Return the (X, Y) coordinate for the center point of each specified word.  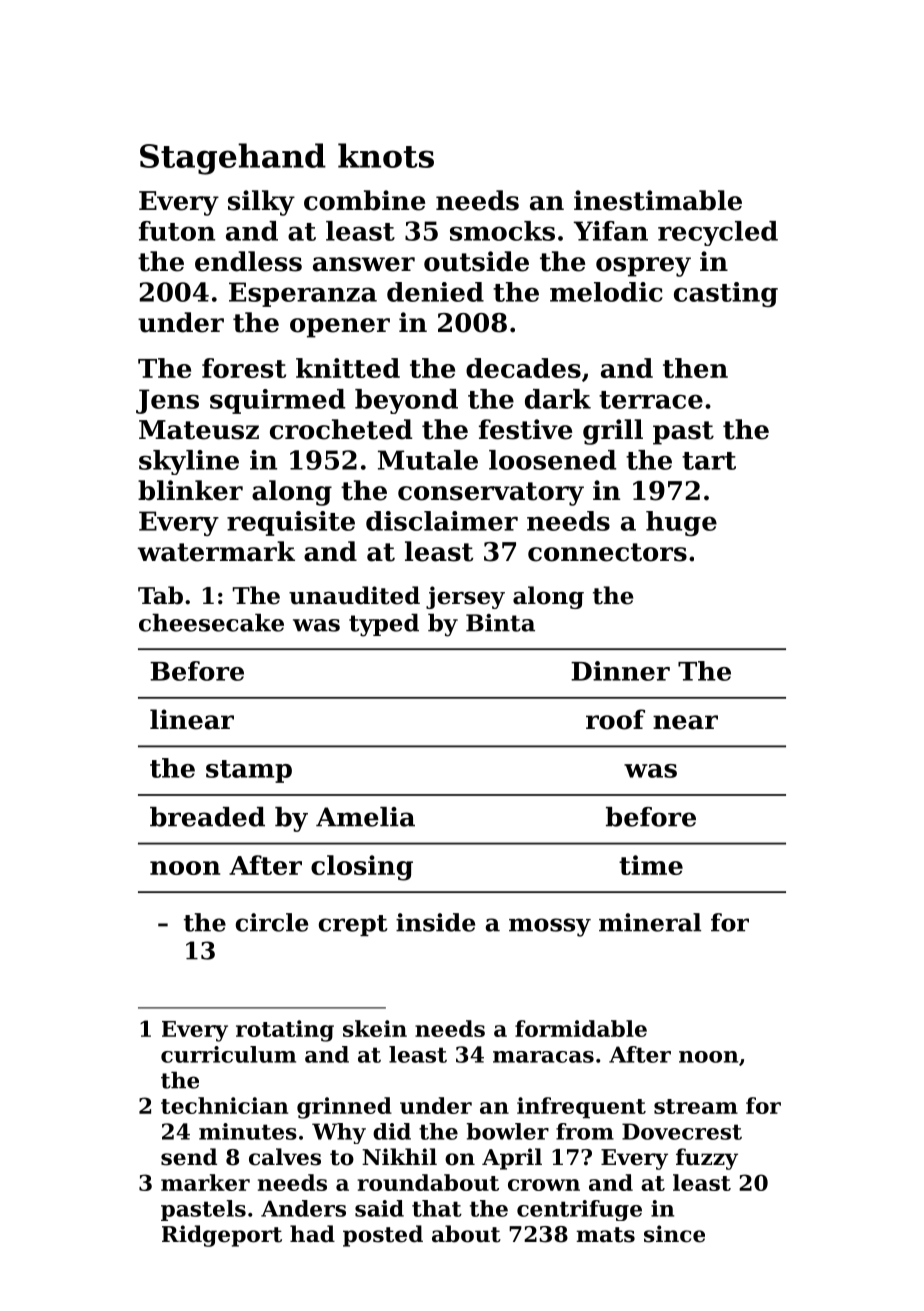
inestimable (658, 200)
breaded (207, 817)
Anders (303, 1208)
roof (615, 719)
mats (605, 1235)
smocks (502, 231)
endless (248, 261)
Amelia (365, 817)
